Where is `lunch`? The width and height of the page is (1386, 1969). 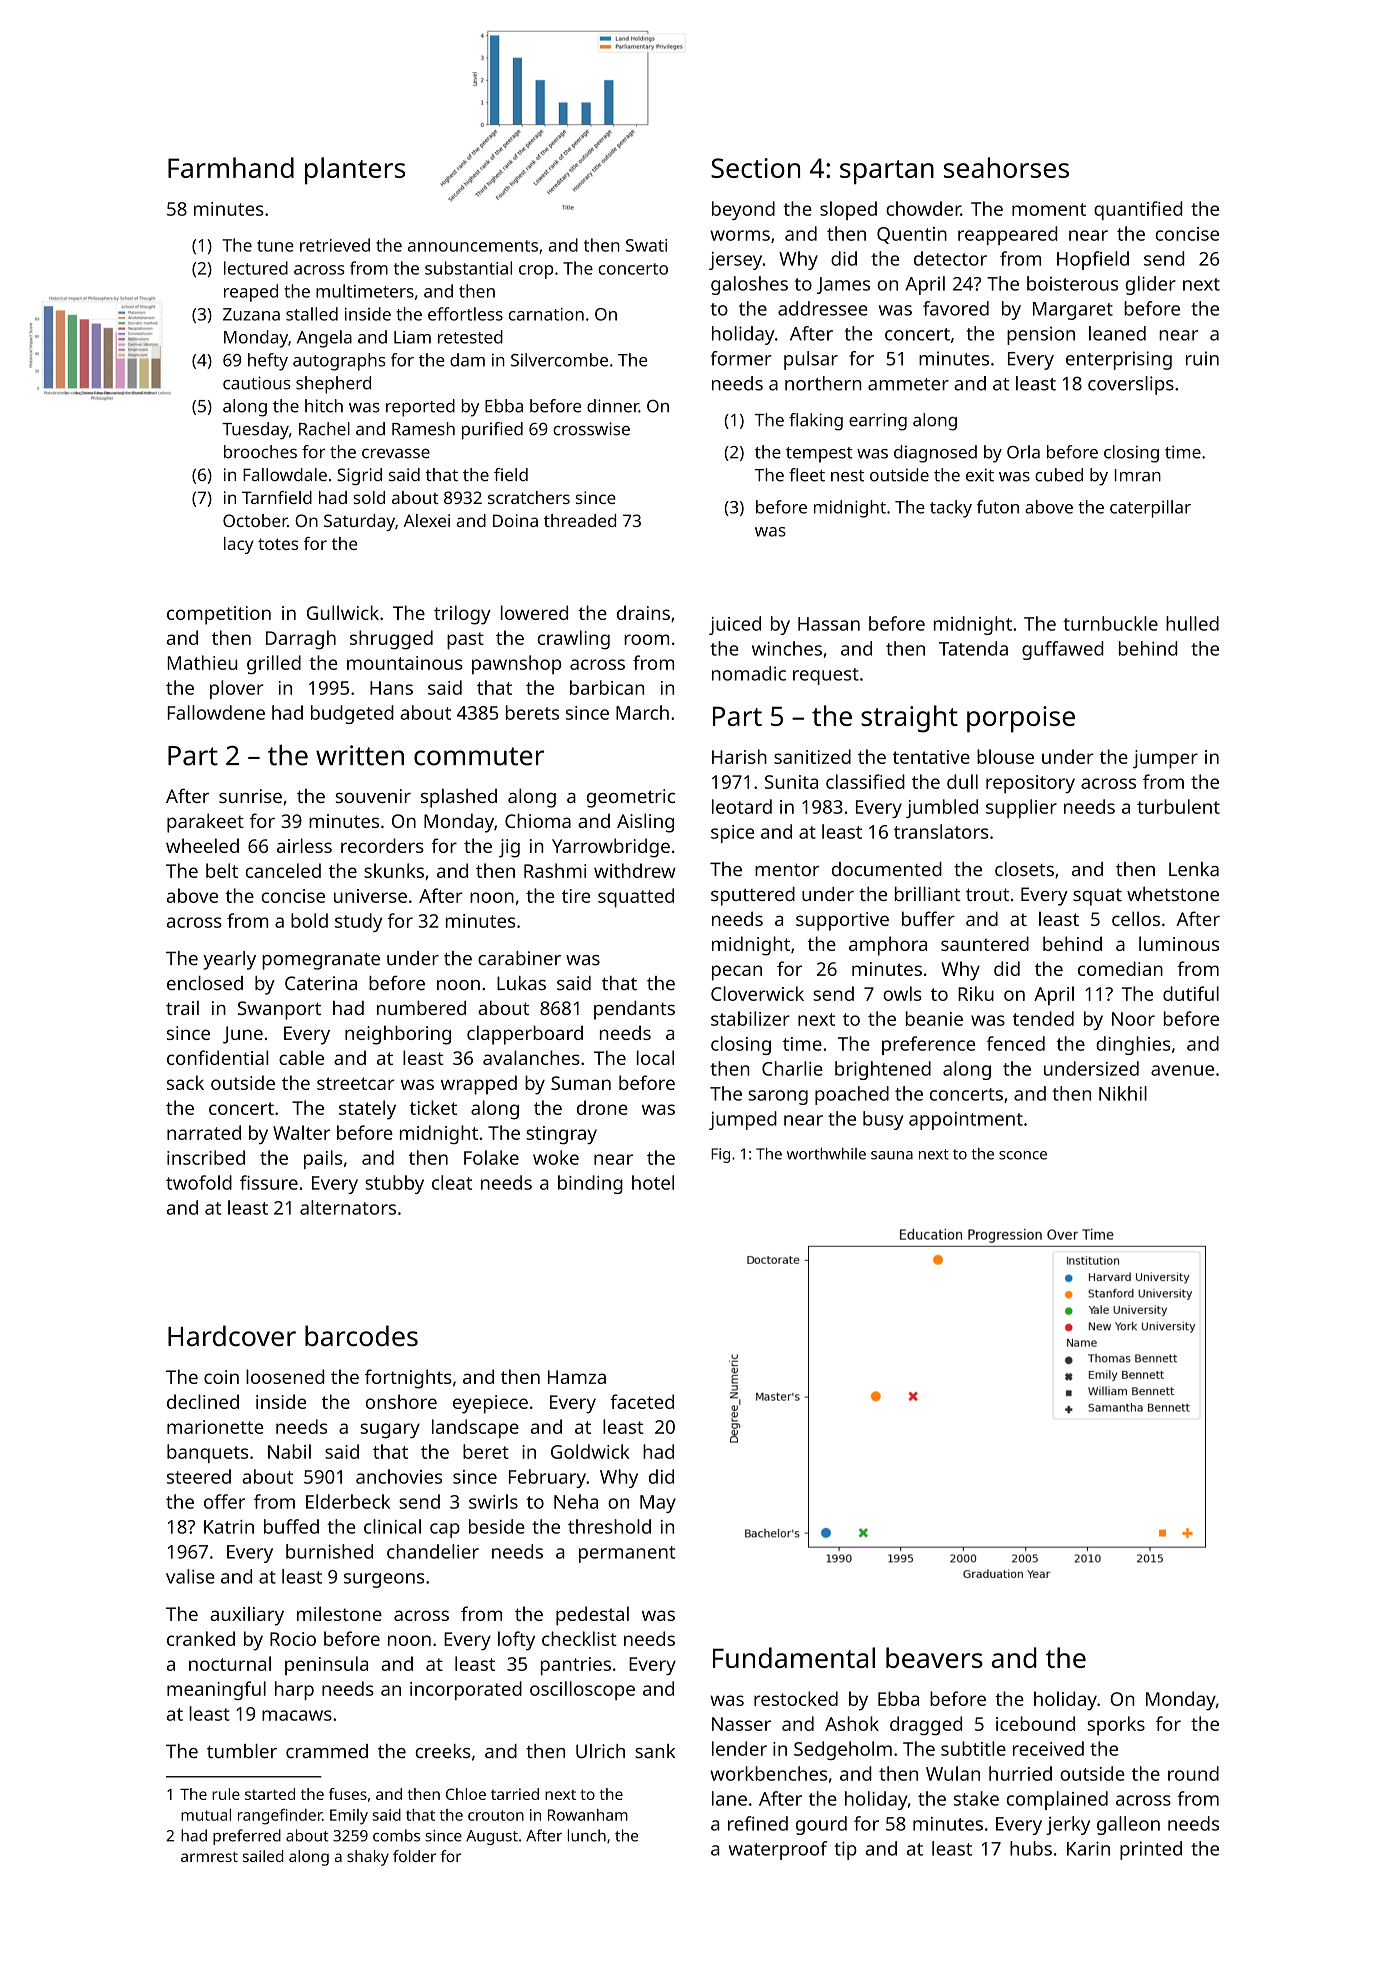 lunch is located at coordinates (587, 1835).
